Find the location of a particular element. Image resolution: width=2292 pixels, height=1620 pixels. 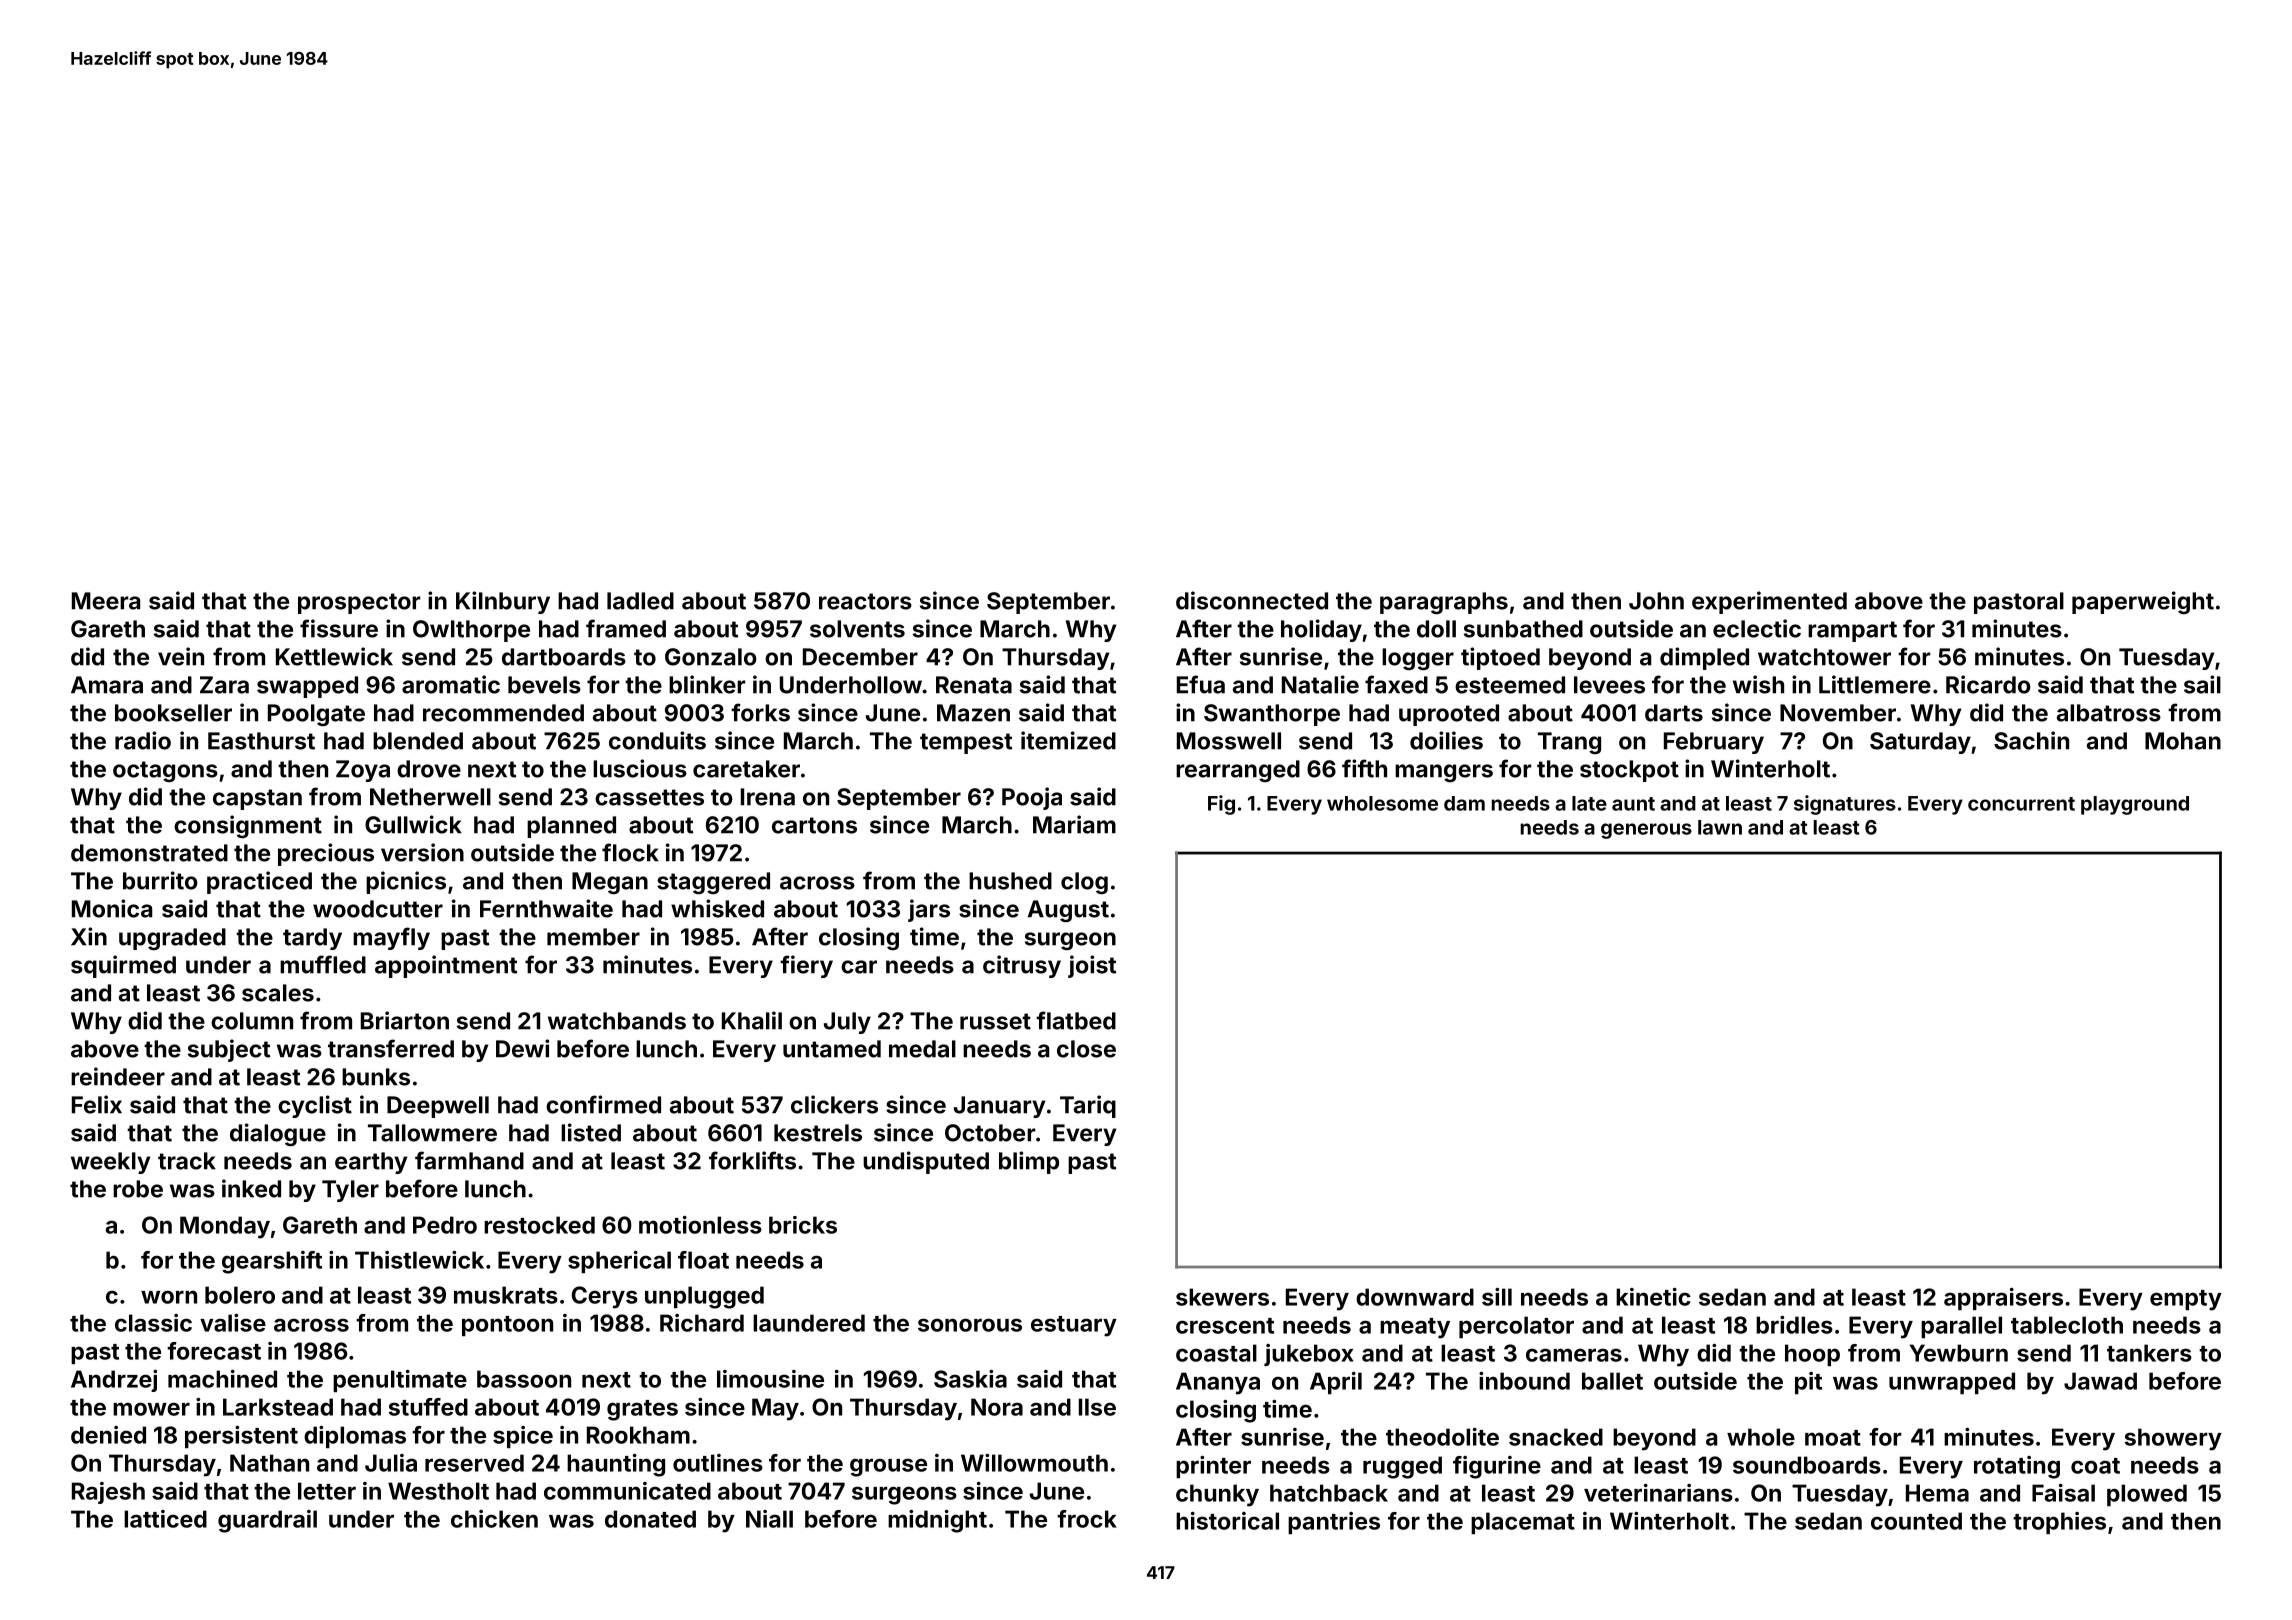

blinker is located at coordinates (707, 684).
